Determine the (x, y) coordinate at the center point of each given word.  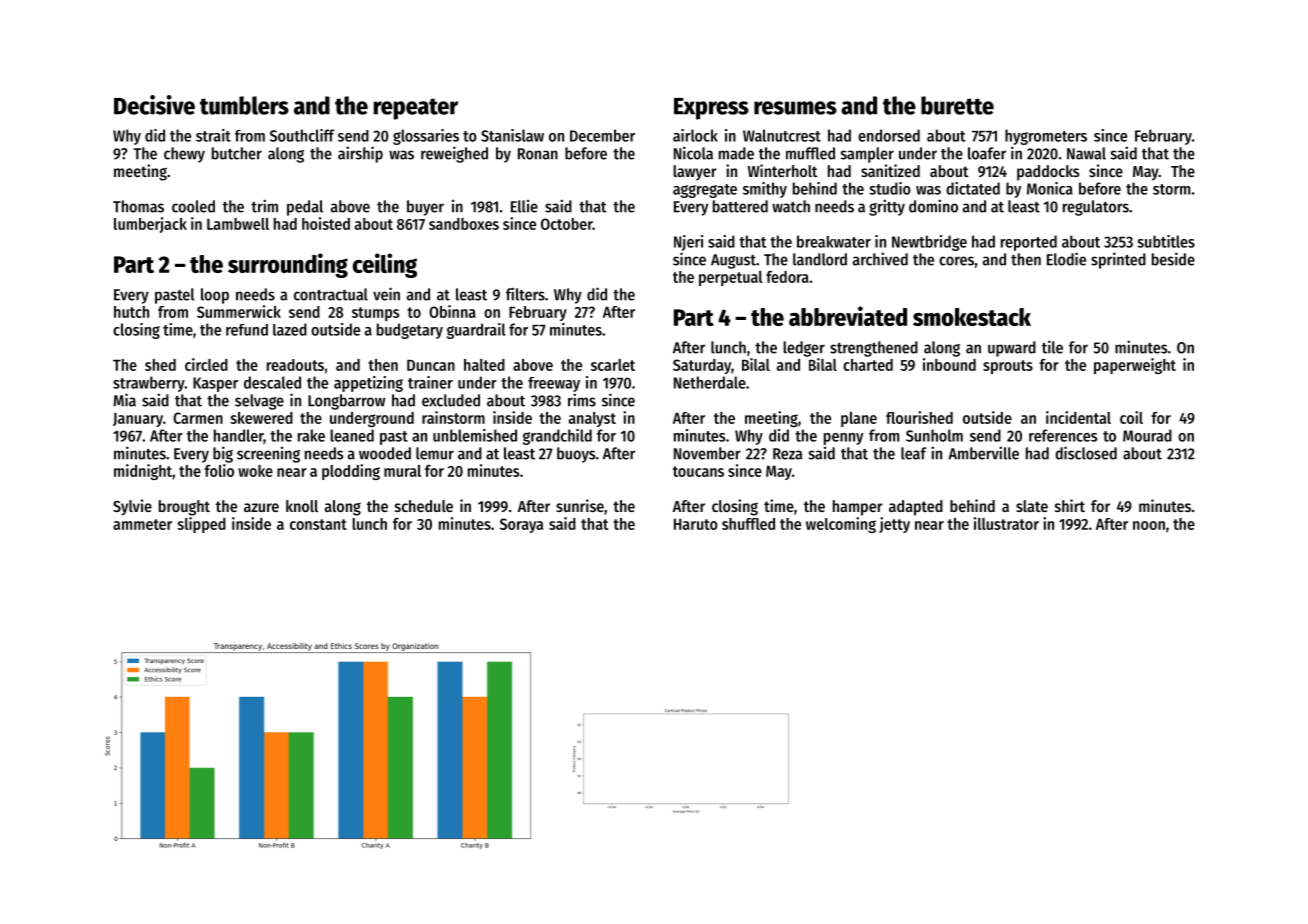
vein (386, 294)
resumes (795, 108)
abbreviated (848, 316)
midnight (143, 472)
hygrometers (1046, 137)
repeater (416, 109)
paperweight (1135, 366)
